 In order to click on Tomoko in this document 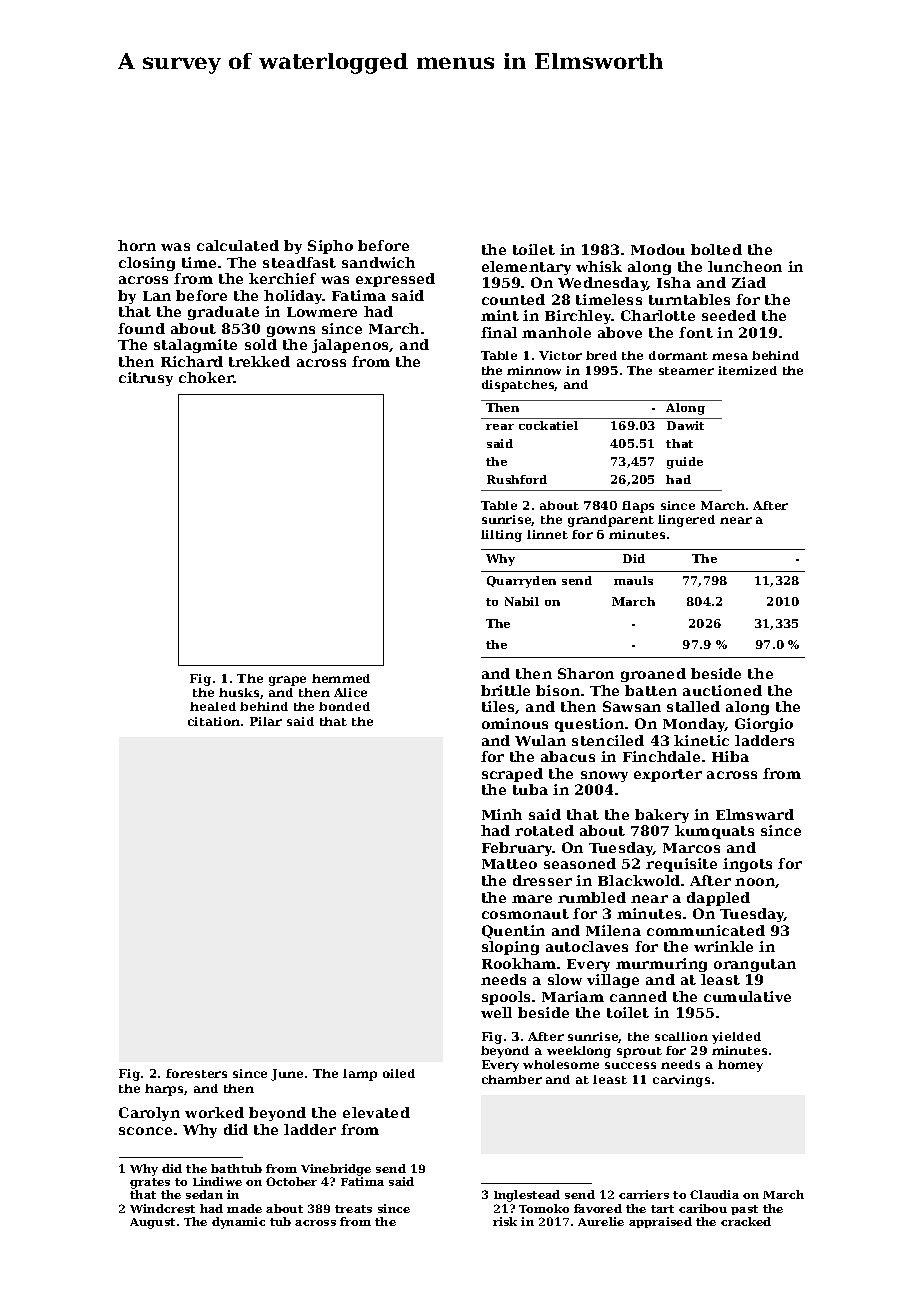, I will do `click(544, 1208)`.
